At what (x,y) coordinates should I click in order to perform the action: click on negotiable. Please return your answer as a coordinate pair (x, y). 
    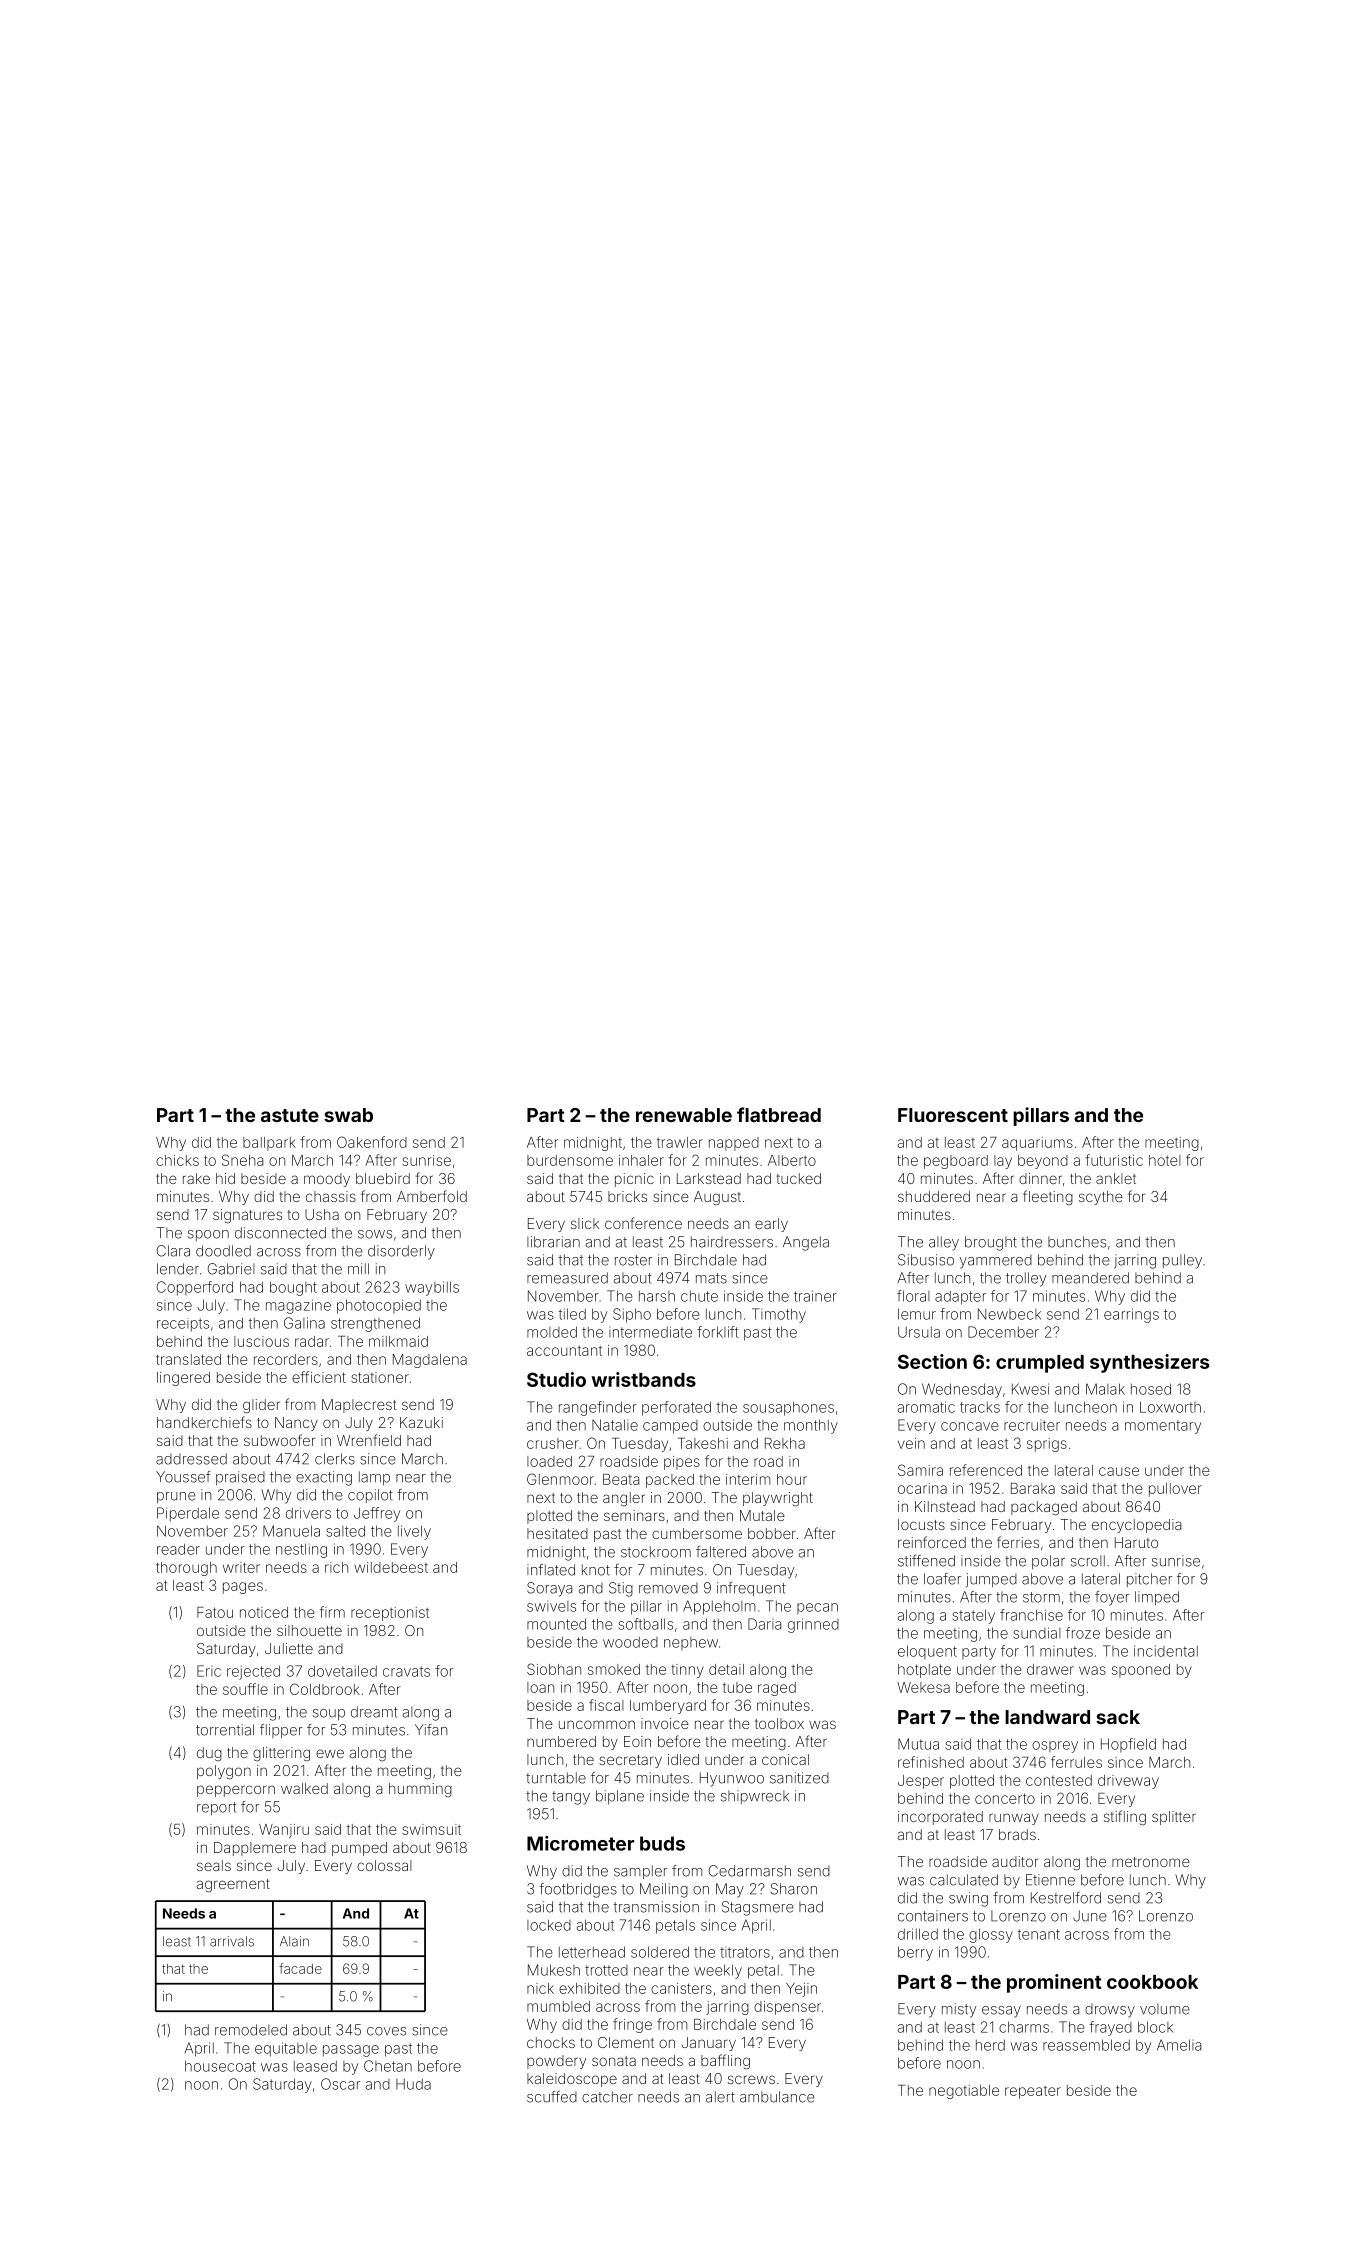
    Looking at the image, I should click on (964, 2092).
